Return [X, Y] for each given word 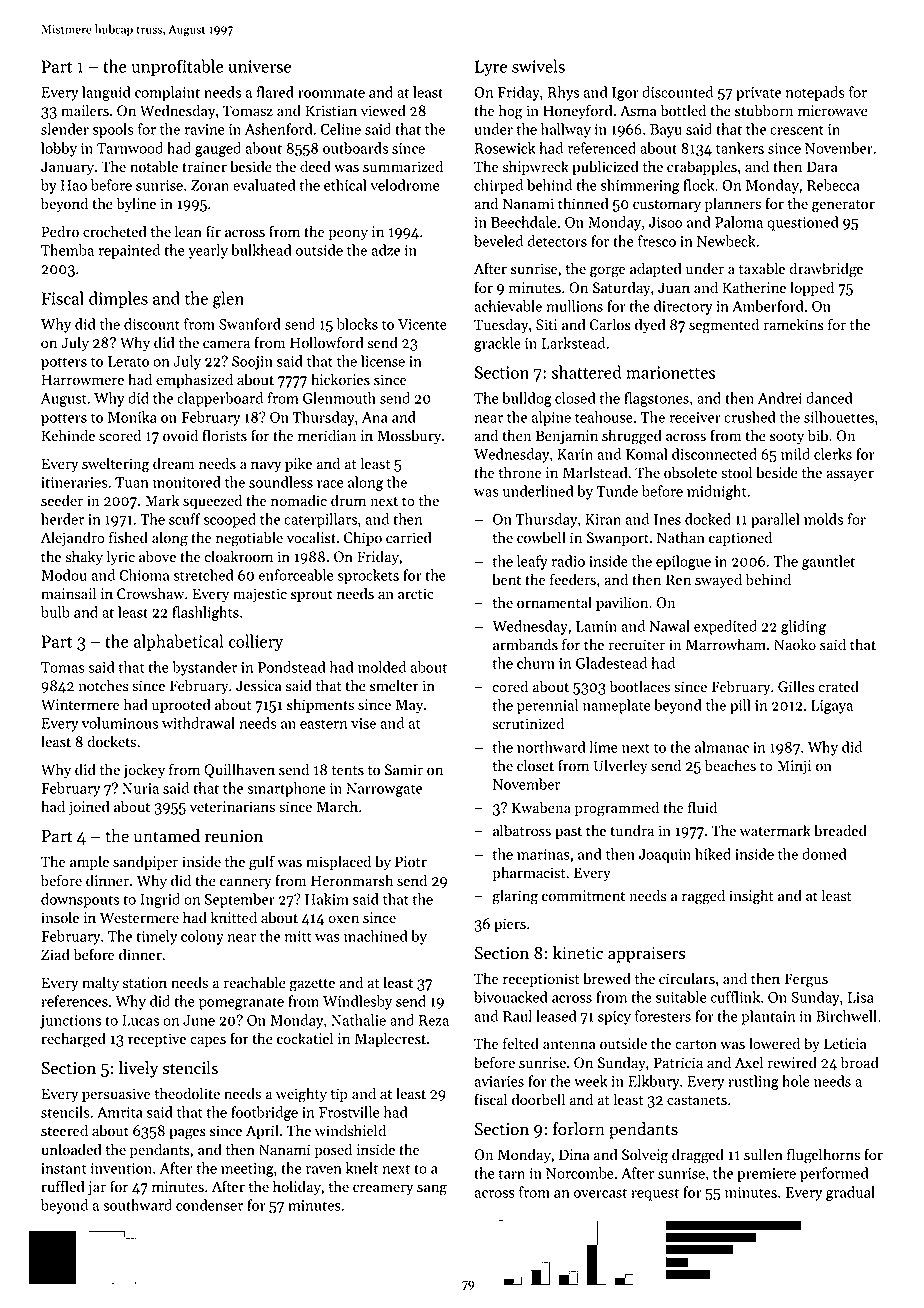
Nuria [140, 788]
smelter [394, 685]
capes [208, 1041]
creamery [383, 1189]
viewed [383, 110]
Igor [625, 94]
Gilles [796, 686]
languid [106, 93]
